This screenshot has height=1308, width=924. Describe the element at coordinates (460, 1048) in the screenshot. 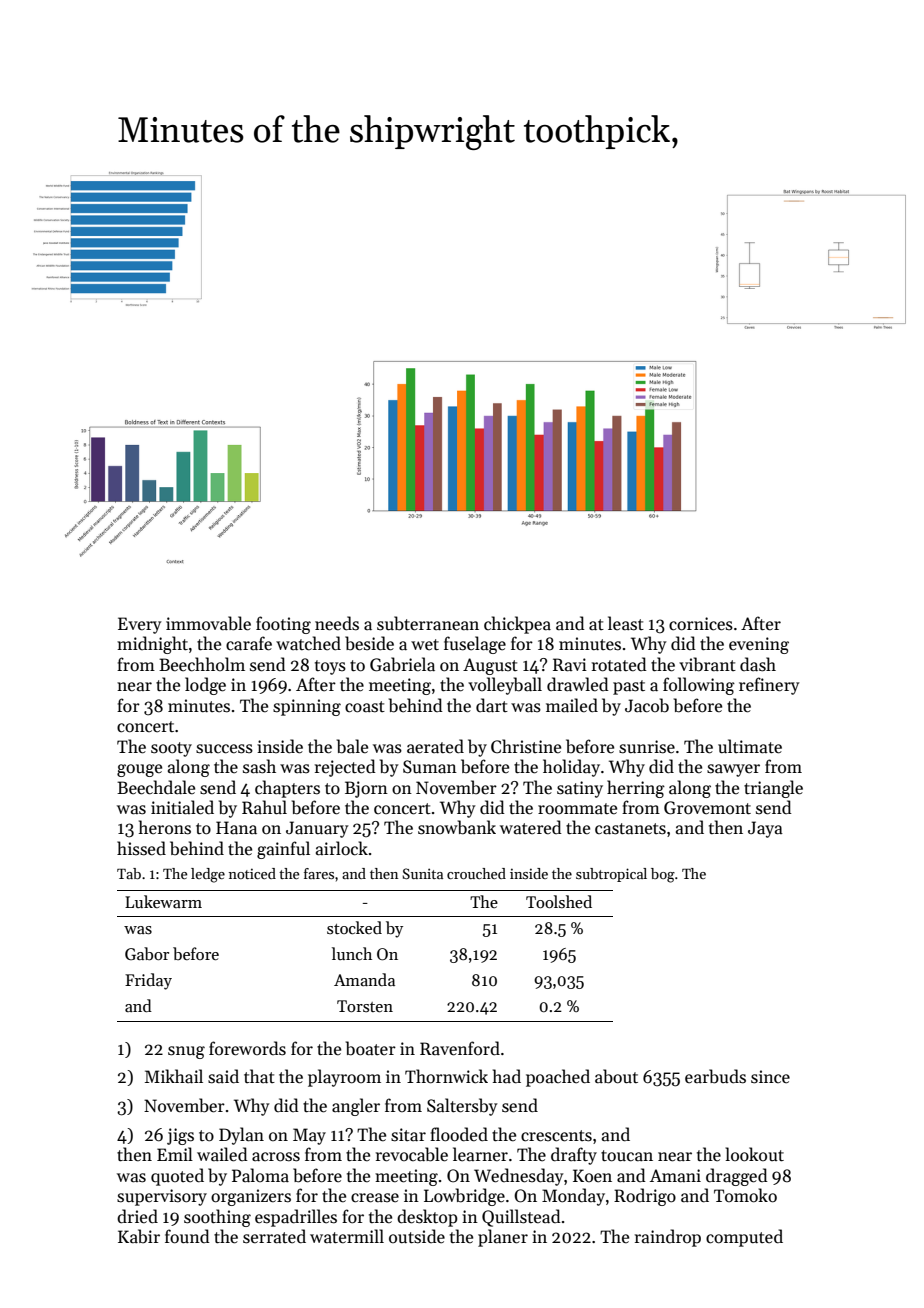

I see `Ravenford` at that location.
